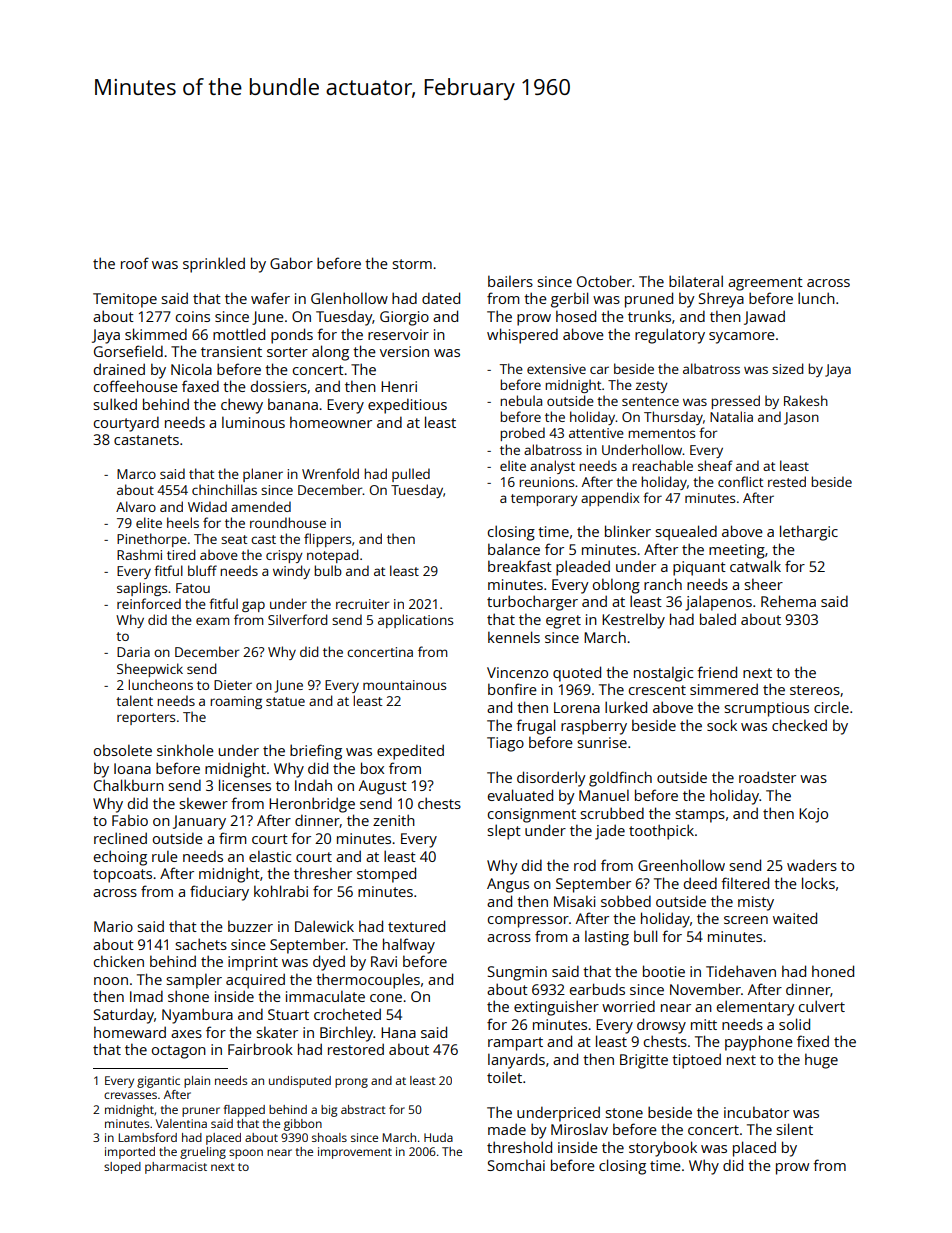  What do you see at coordinates (404, 351) in the page?
I see `version` at bounding box center [404, 351].
